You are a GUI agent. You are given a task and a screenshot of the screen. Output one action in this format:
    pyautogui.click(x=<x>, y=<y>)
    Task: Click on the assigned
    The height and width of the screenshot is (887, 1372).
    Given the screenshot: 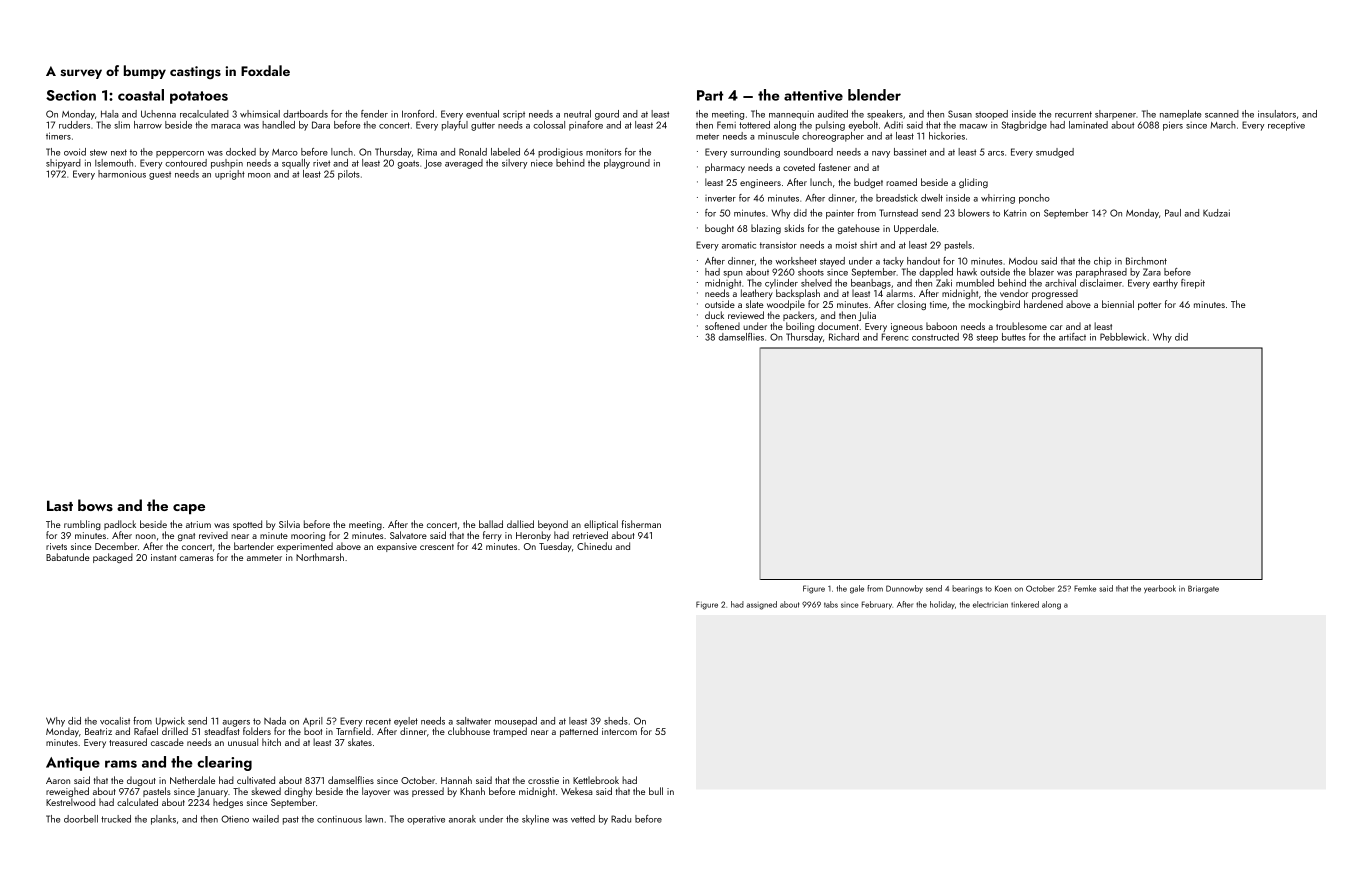 What is the action you would take?
    pyautogui.click(x=761, y=605)
